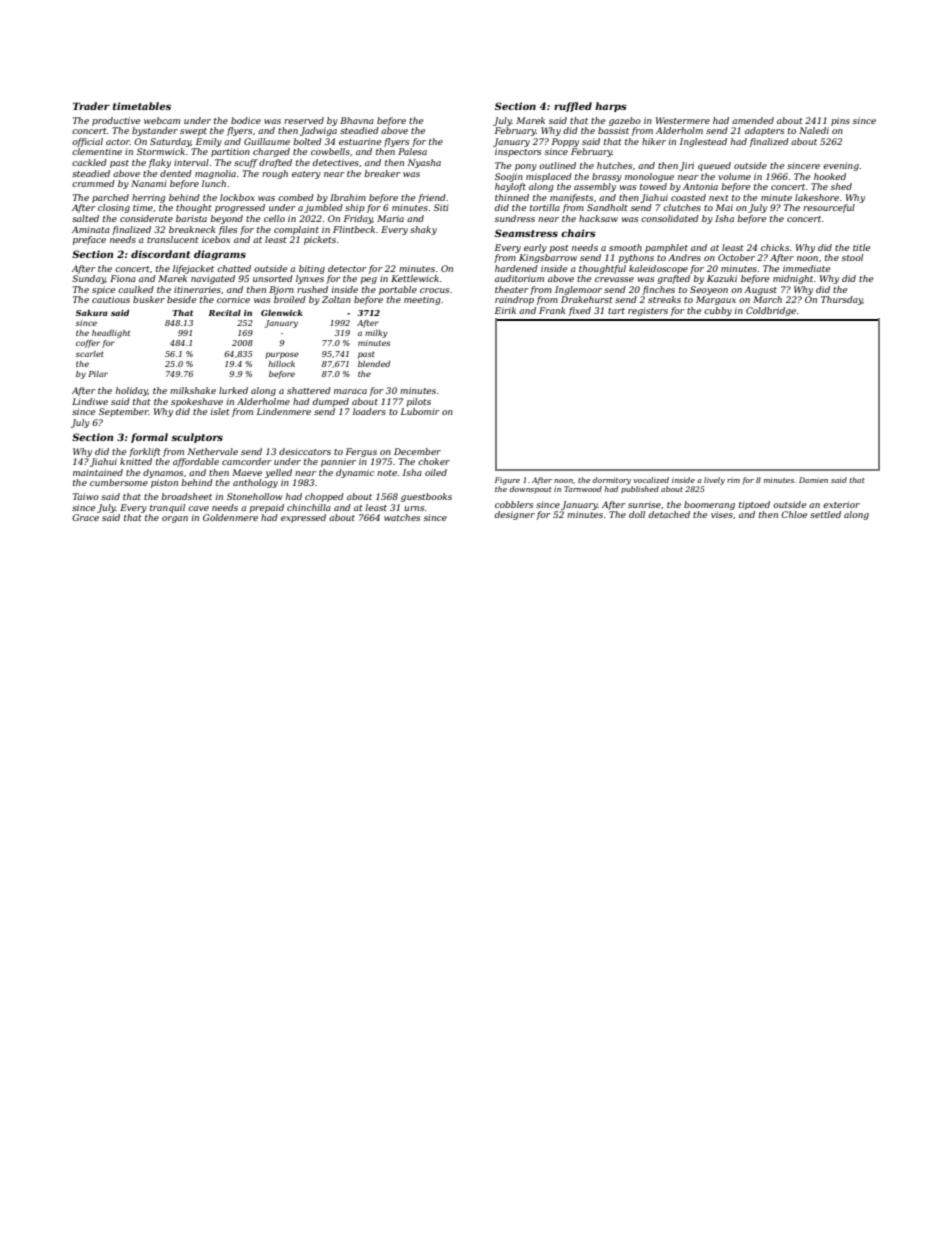  Describe the element at coordinates (775, 247) in the page. I see `chicks` at that location.
